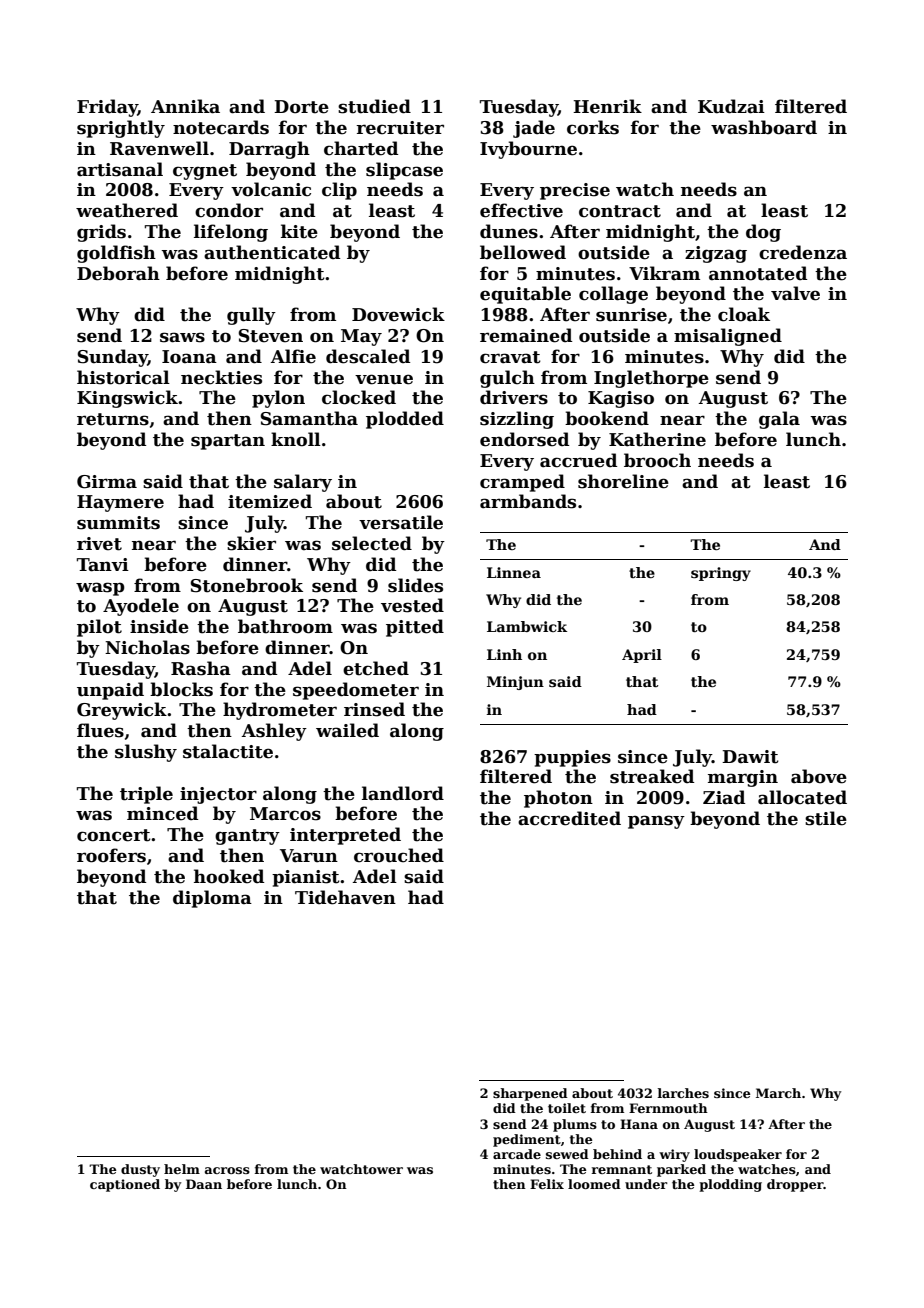  I want to click on versatile, so click(401, 522).
